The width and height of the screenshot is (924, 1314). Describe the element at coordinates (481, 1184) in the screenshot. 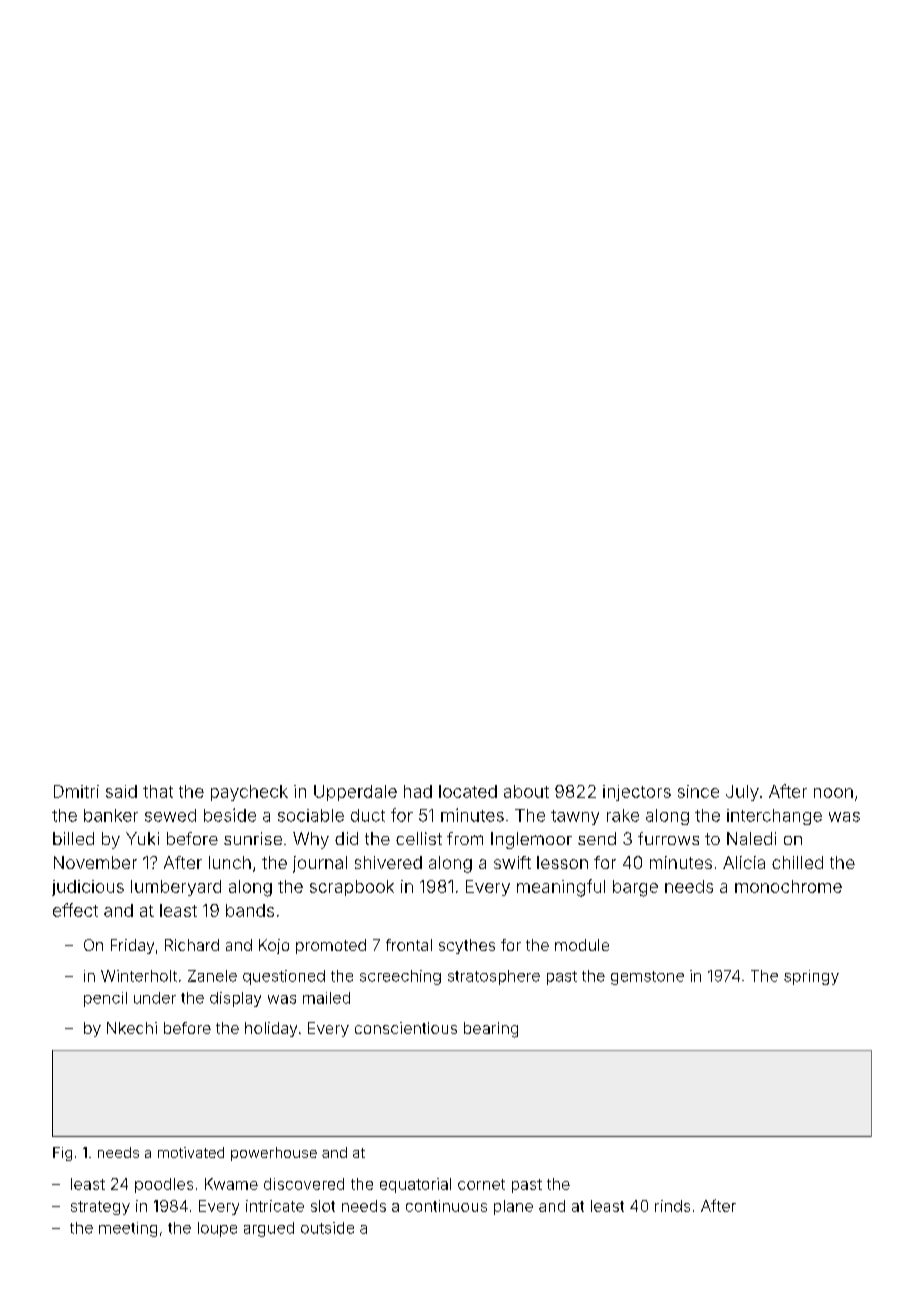

I see `cornet` at that location.
